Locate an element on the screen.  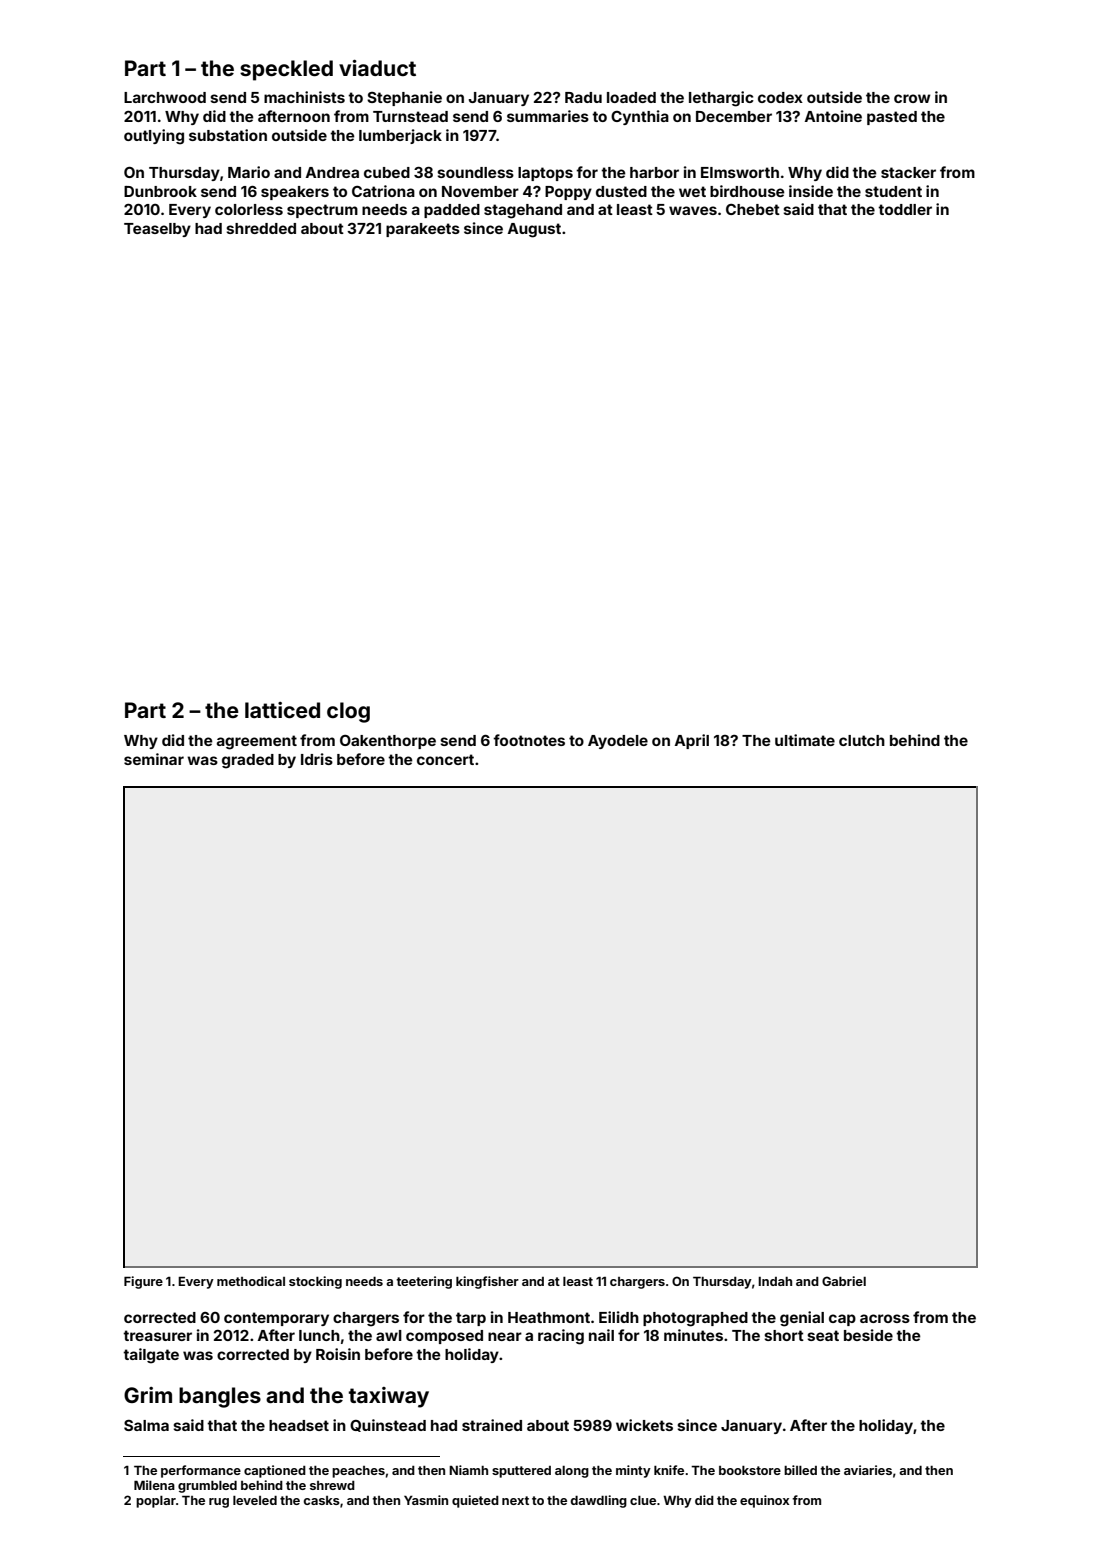
Teaselby is located at coordinates (157, 230).
